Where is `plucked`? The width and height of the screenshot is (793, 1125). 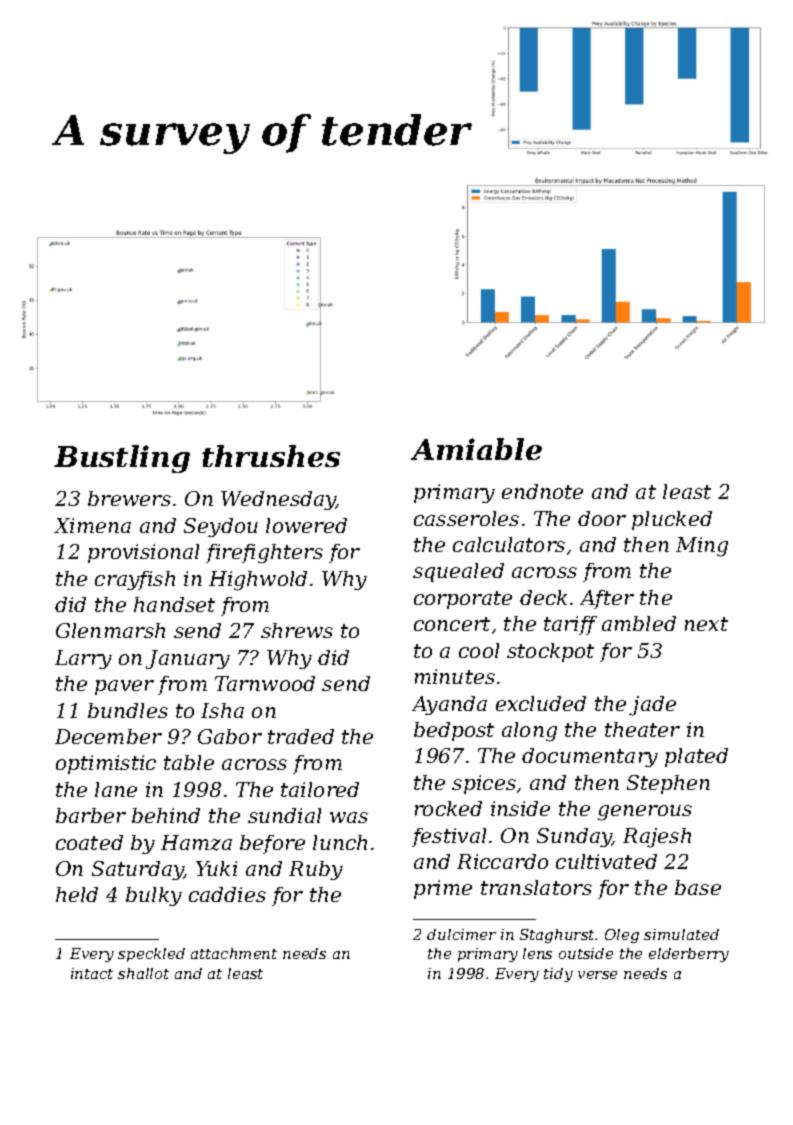 plucked is located at coordinates (672, 520).
